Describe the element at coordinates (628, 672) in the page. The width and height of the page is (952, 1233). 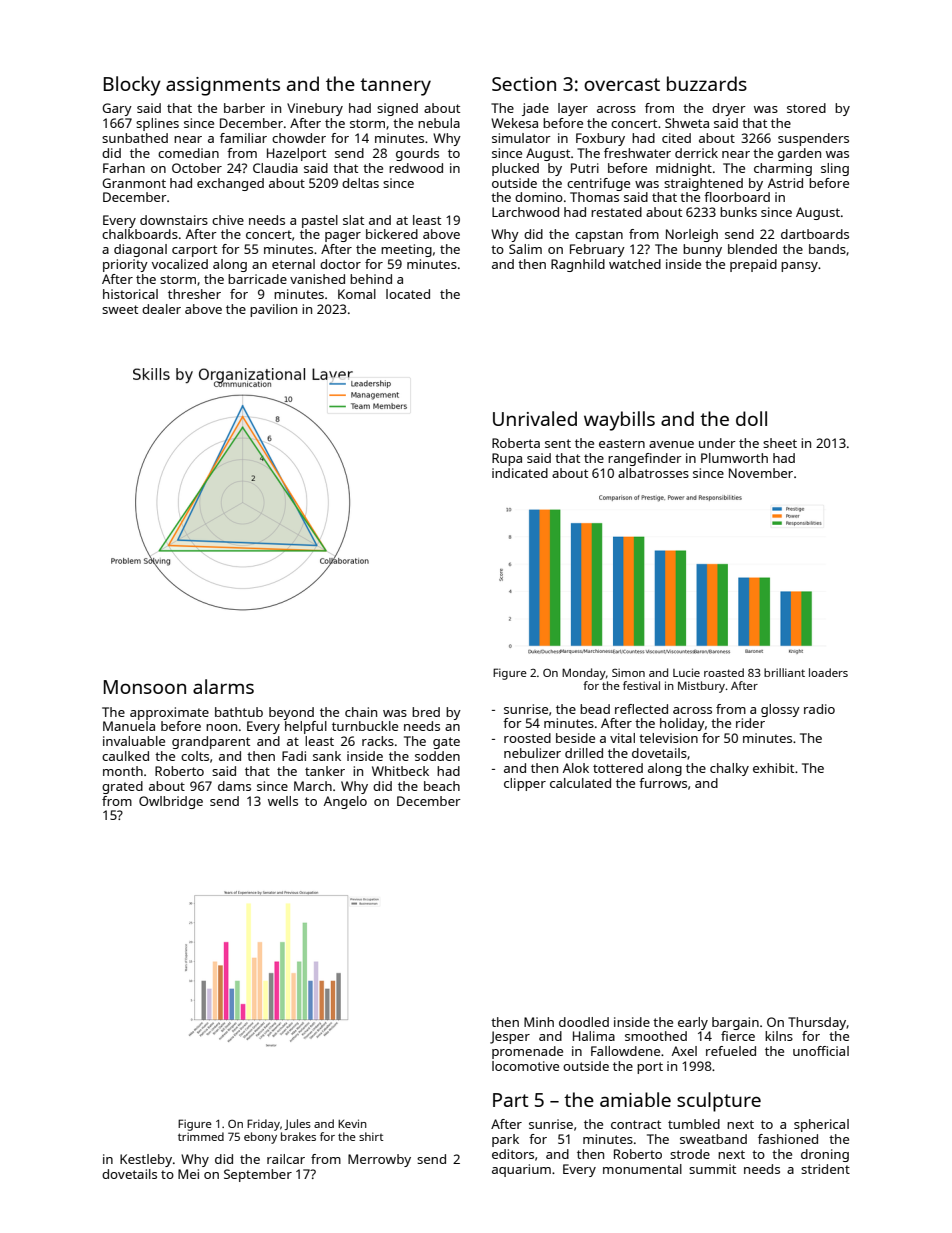
I see `Simon` at that location.
